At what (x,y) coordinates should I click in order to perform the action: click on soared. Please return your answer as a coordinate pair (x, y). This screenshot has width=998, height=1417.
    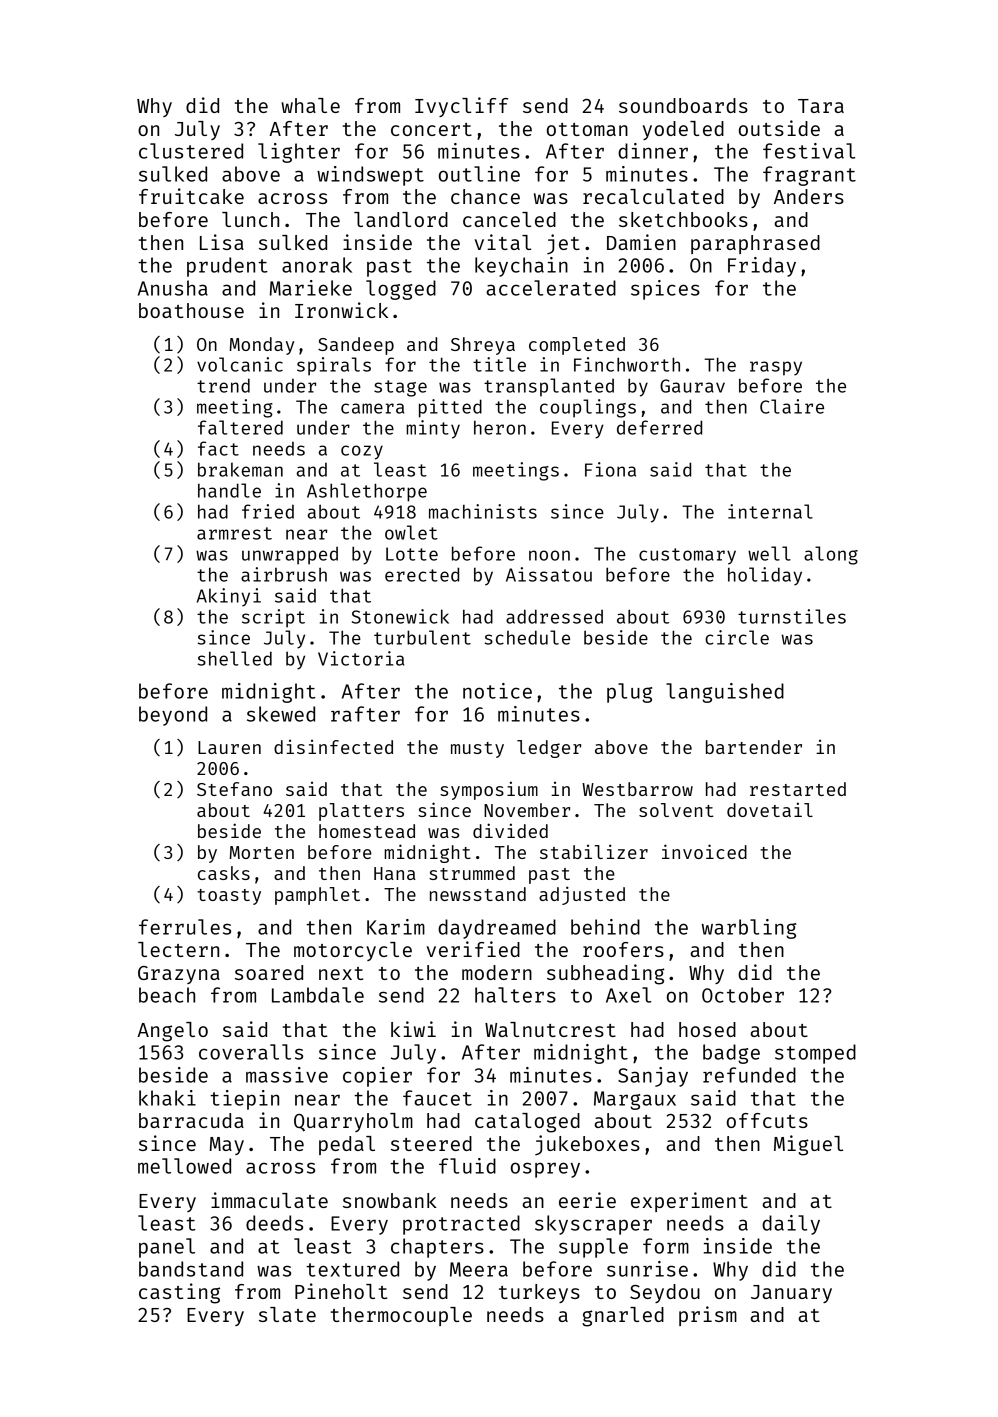
    Looking at the image, I should click on (269, 972).
